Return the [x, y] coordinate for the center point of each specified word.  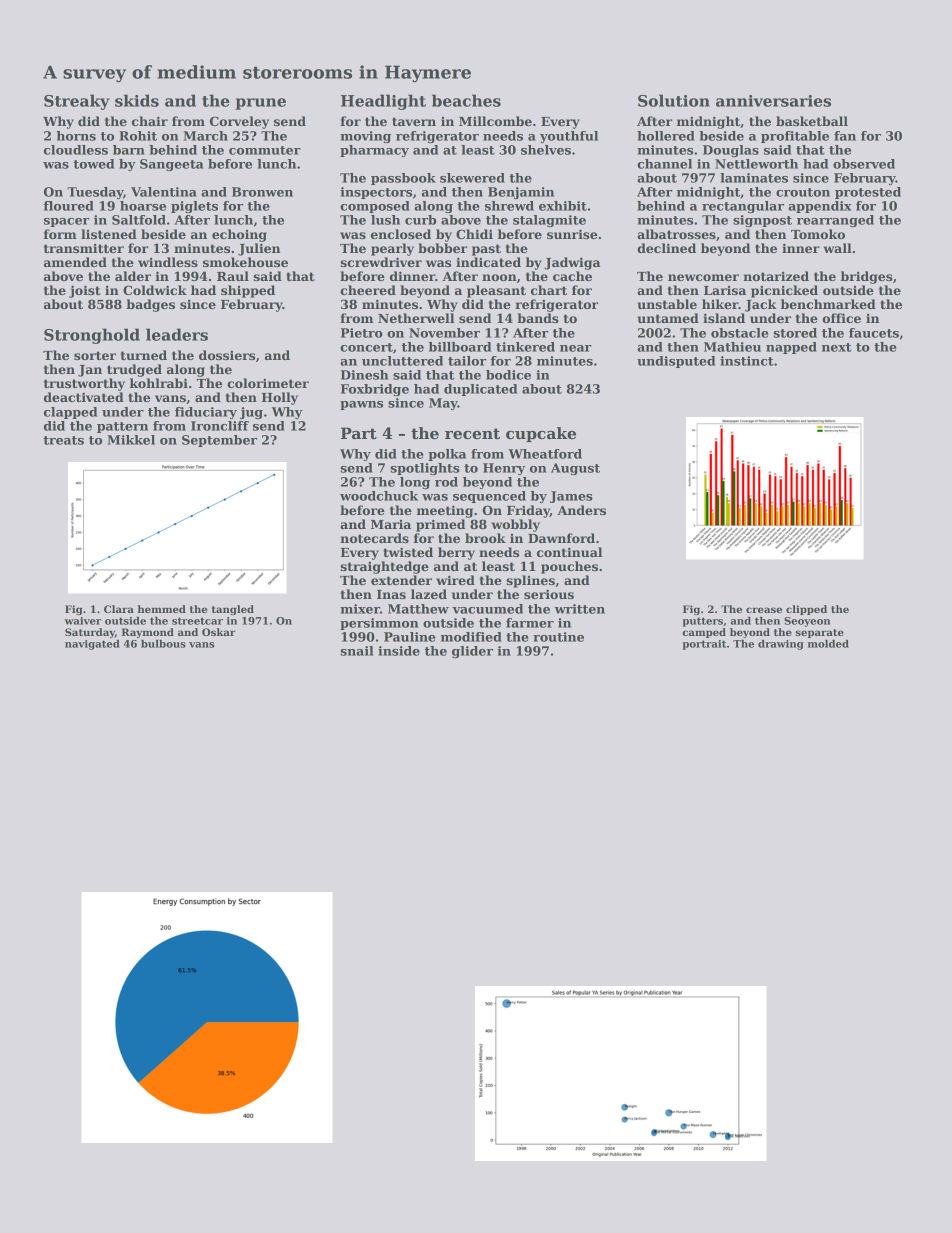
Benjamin [521, 193]
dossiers [227, 355]
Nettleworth [756, 164]
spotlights [425, 469]
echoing [239, 235]
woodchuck [379, 496]
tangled [233, 610]
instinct [747, 361]
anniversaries [773, 101]
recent [472, 434]
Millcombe [495, 121]
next [836, 347]
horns [76, 136]
